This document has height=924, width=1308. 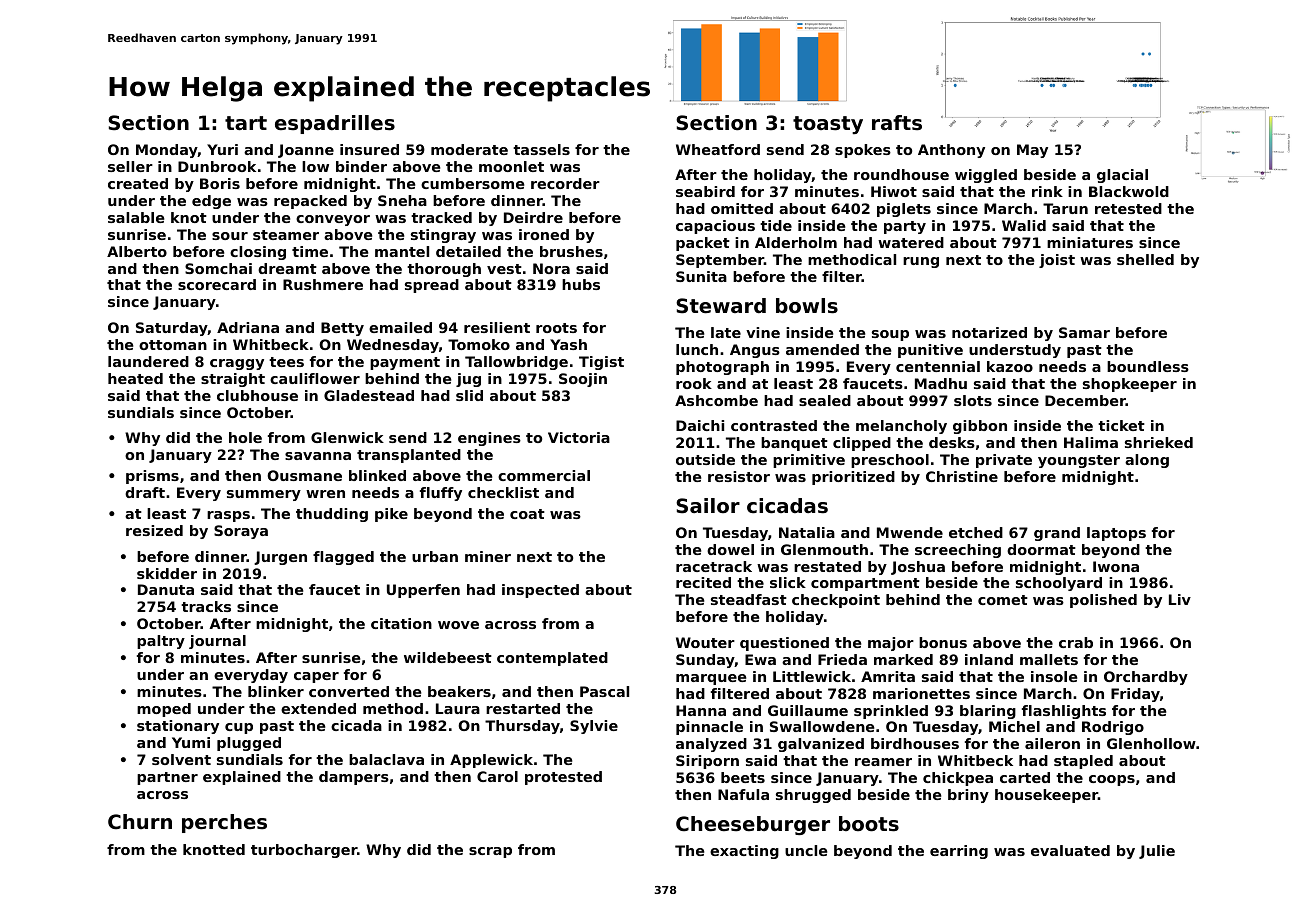 I want to click on checklist, so click(x=503, y=492).
